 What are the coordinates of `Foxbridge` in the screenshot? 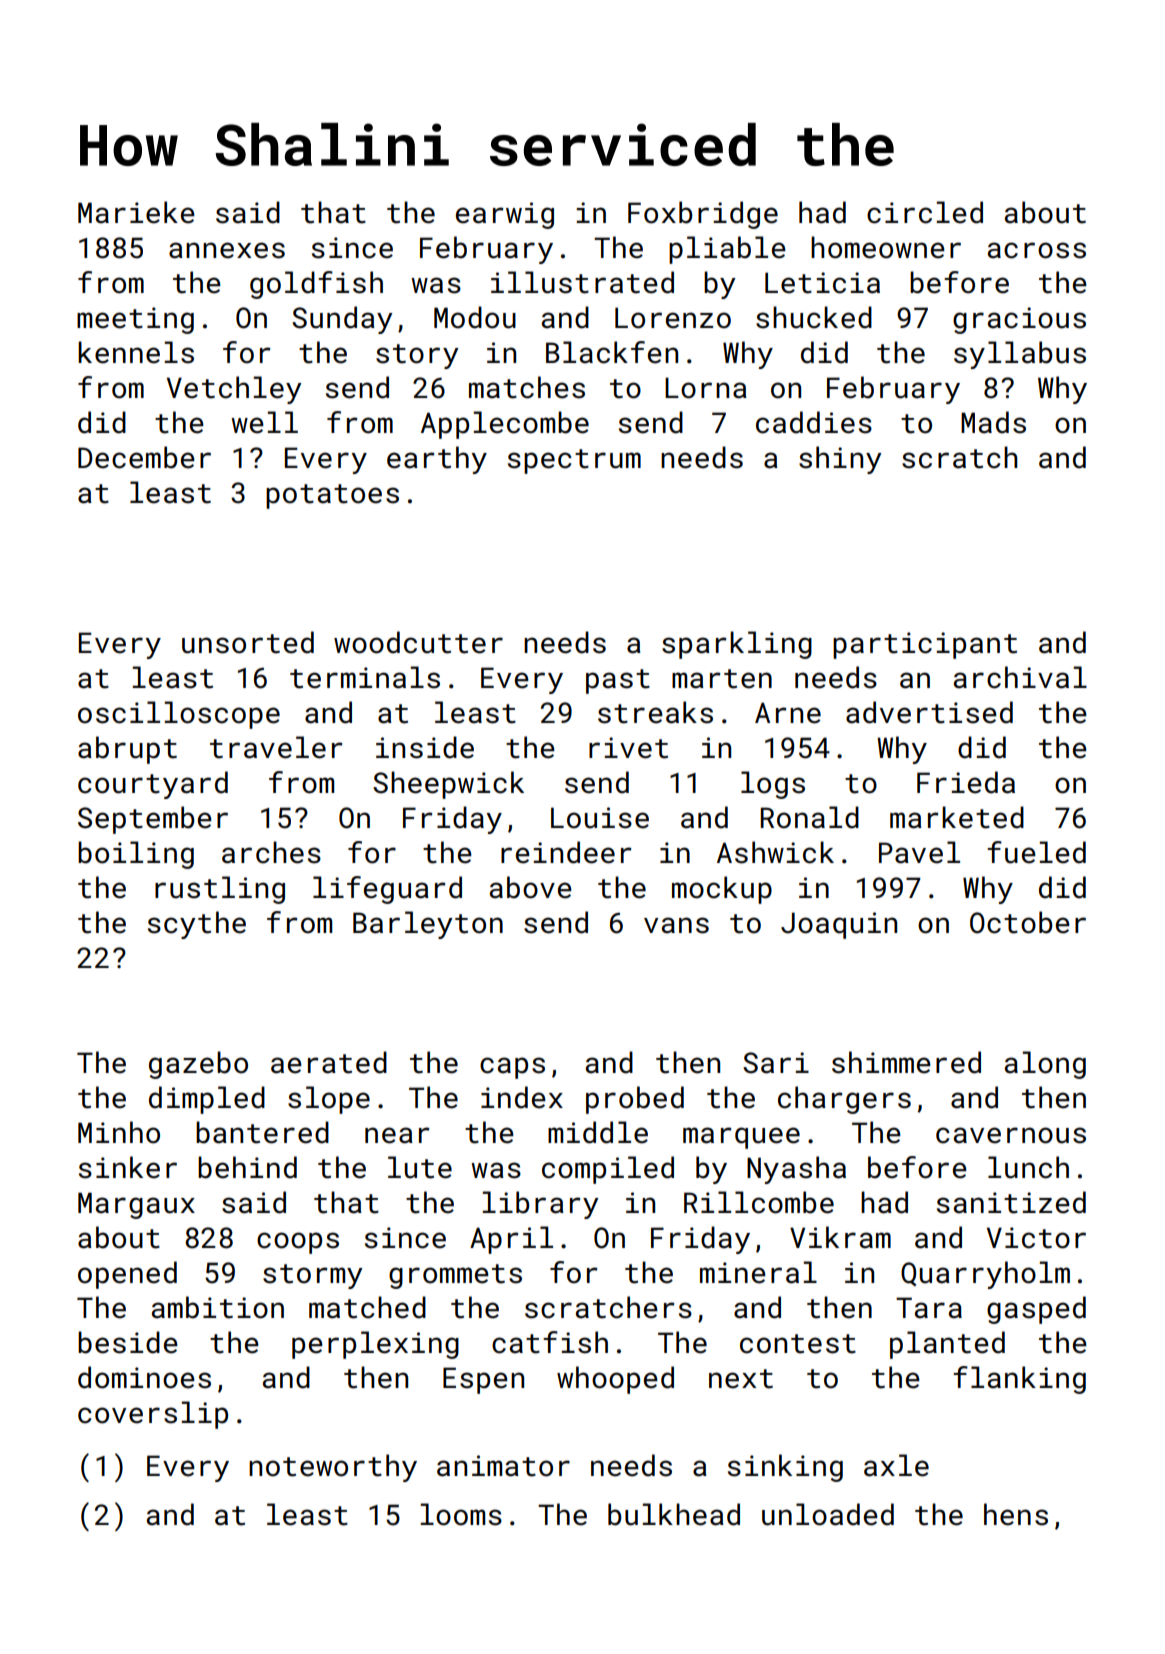 It's located at (703, 215).
